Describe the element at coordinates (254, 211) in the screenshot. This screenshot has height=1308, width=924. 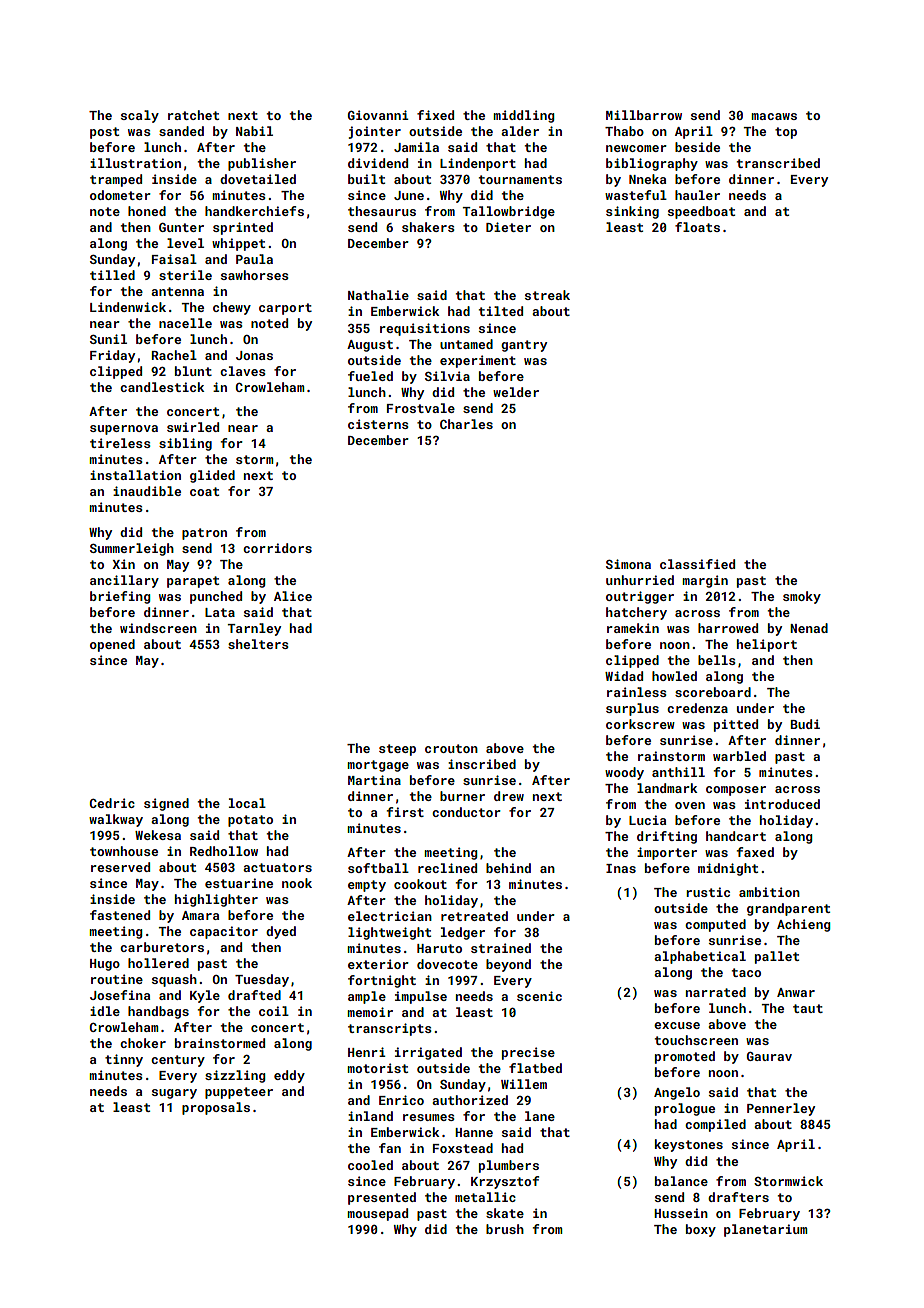
I see `handkerchiefs` at that location.
